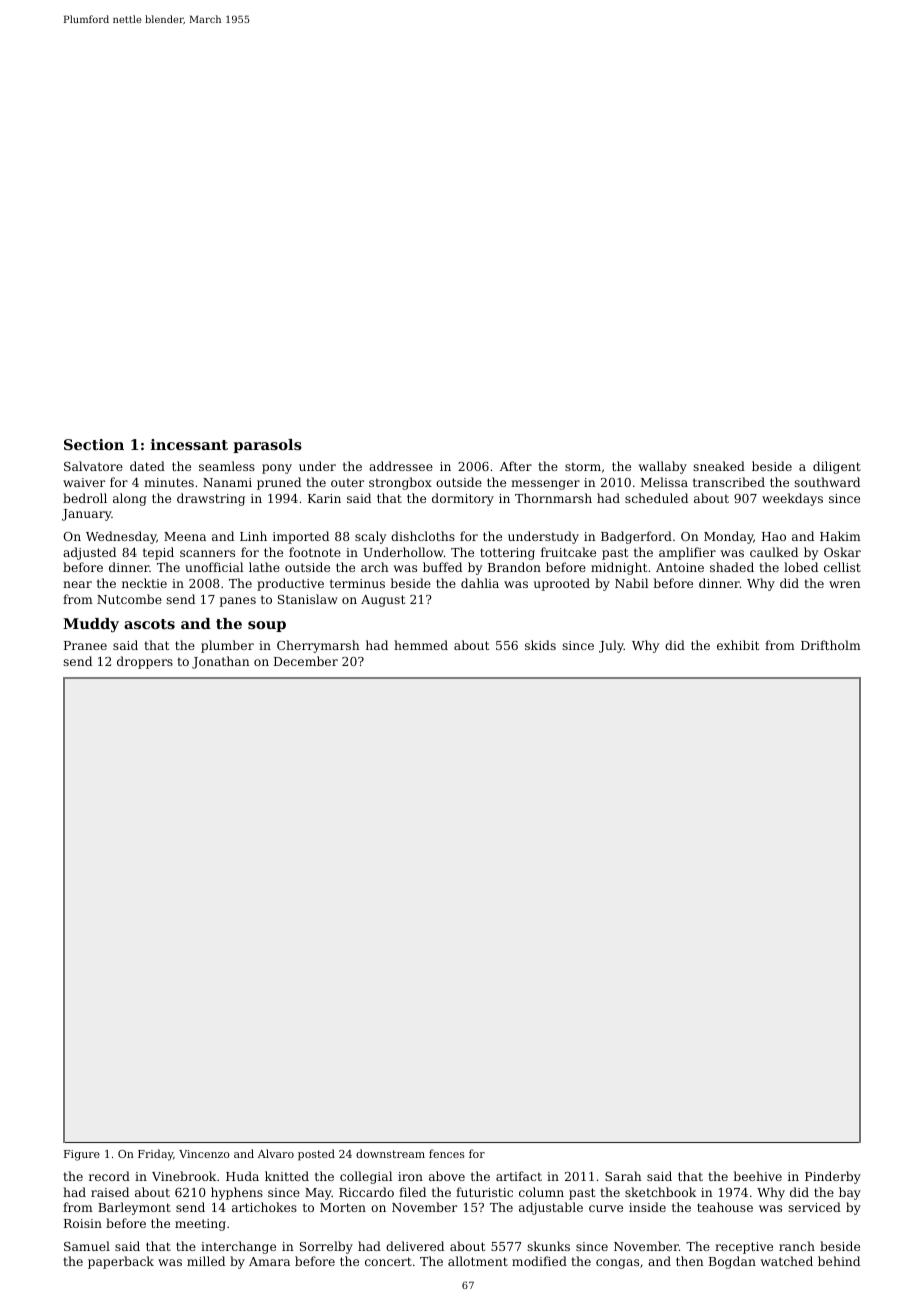 This page has width=924, height=1308. Describe the element at coordinates (145, 662) in the page. I see `droppers` at that location.
